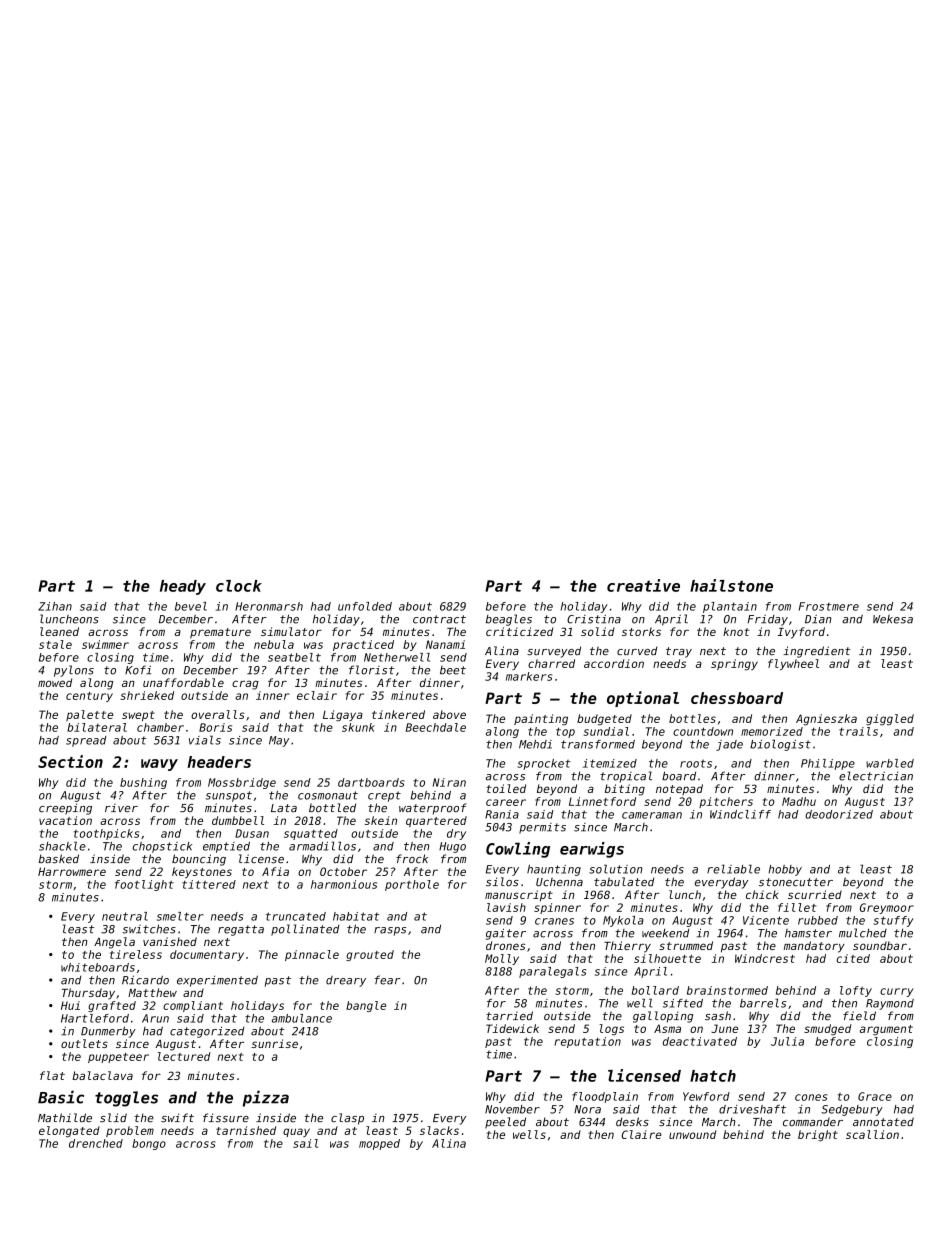  I want to click on Tidewick, so click(512, 1028).
